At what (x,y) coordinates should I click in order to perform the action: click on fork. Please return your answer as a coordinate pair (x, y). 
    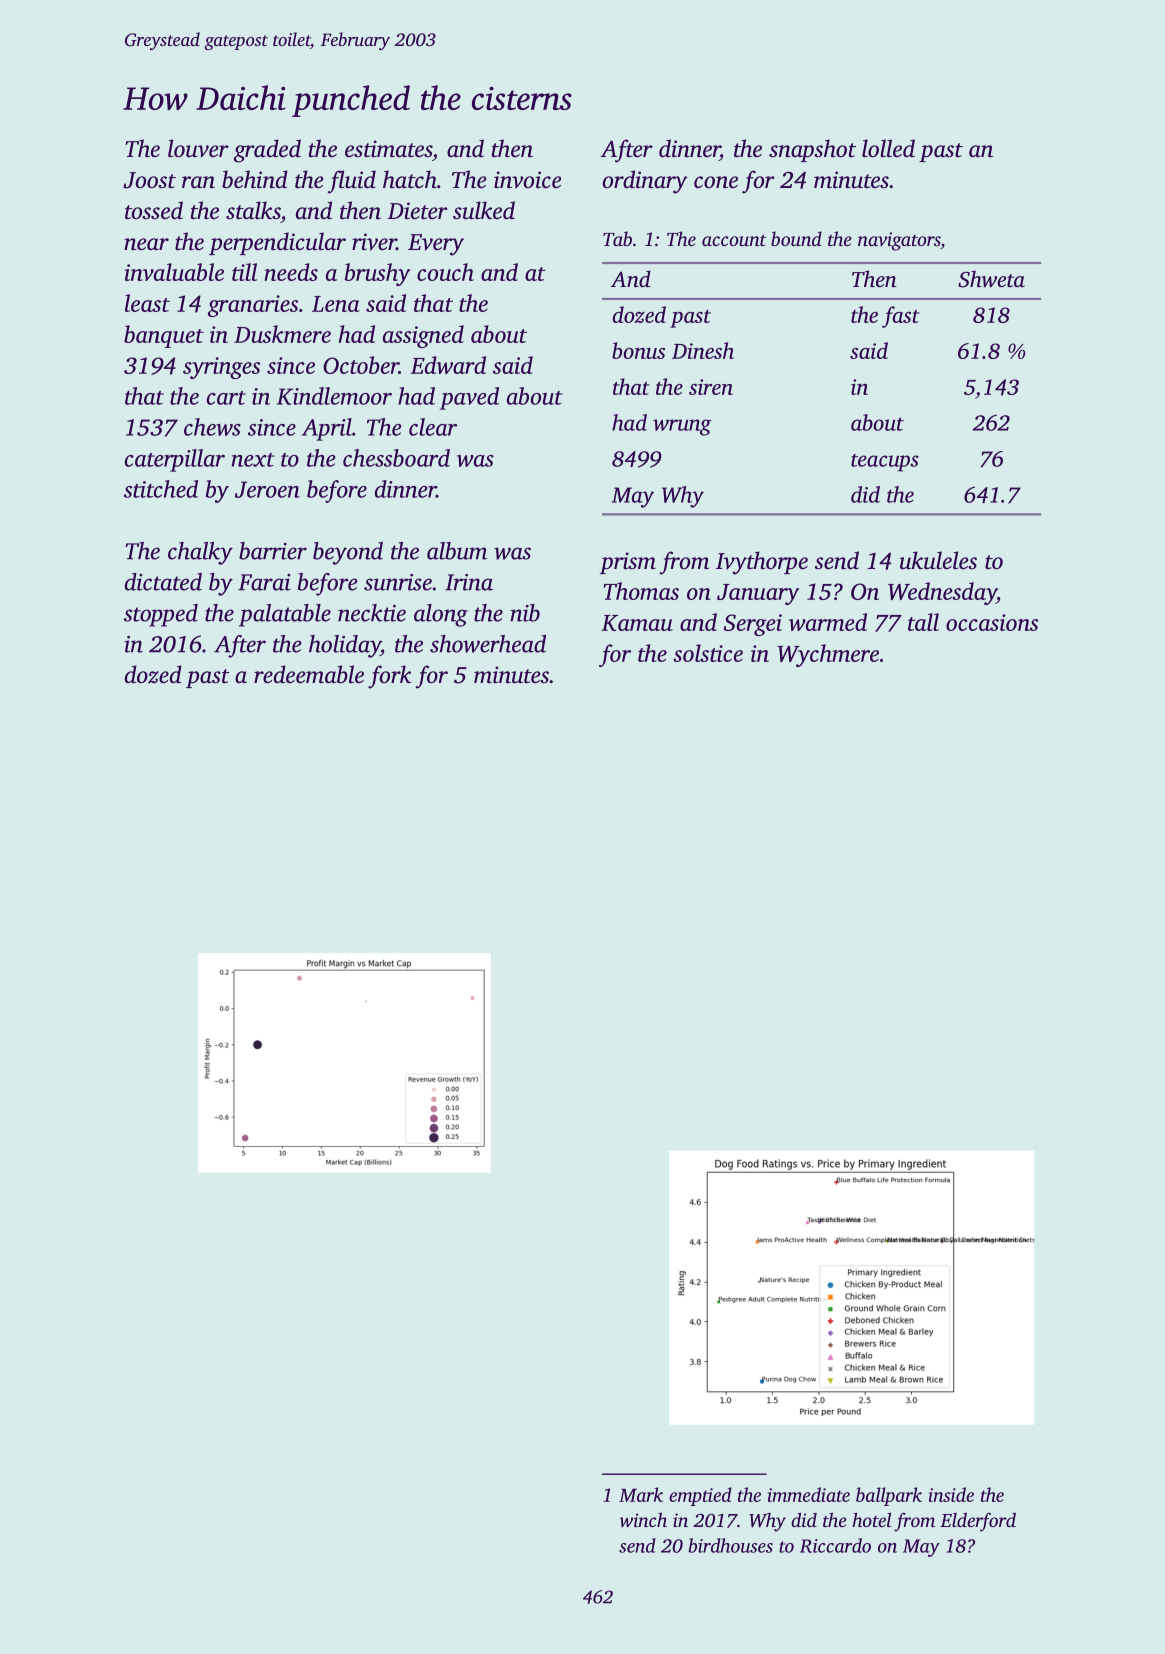
    Looking at the image, I should click on (390, 677).
